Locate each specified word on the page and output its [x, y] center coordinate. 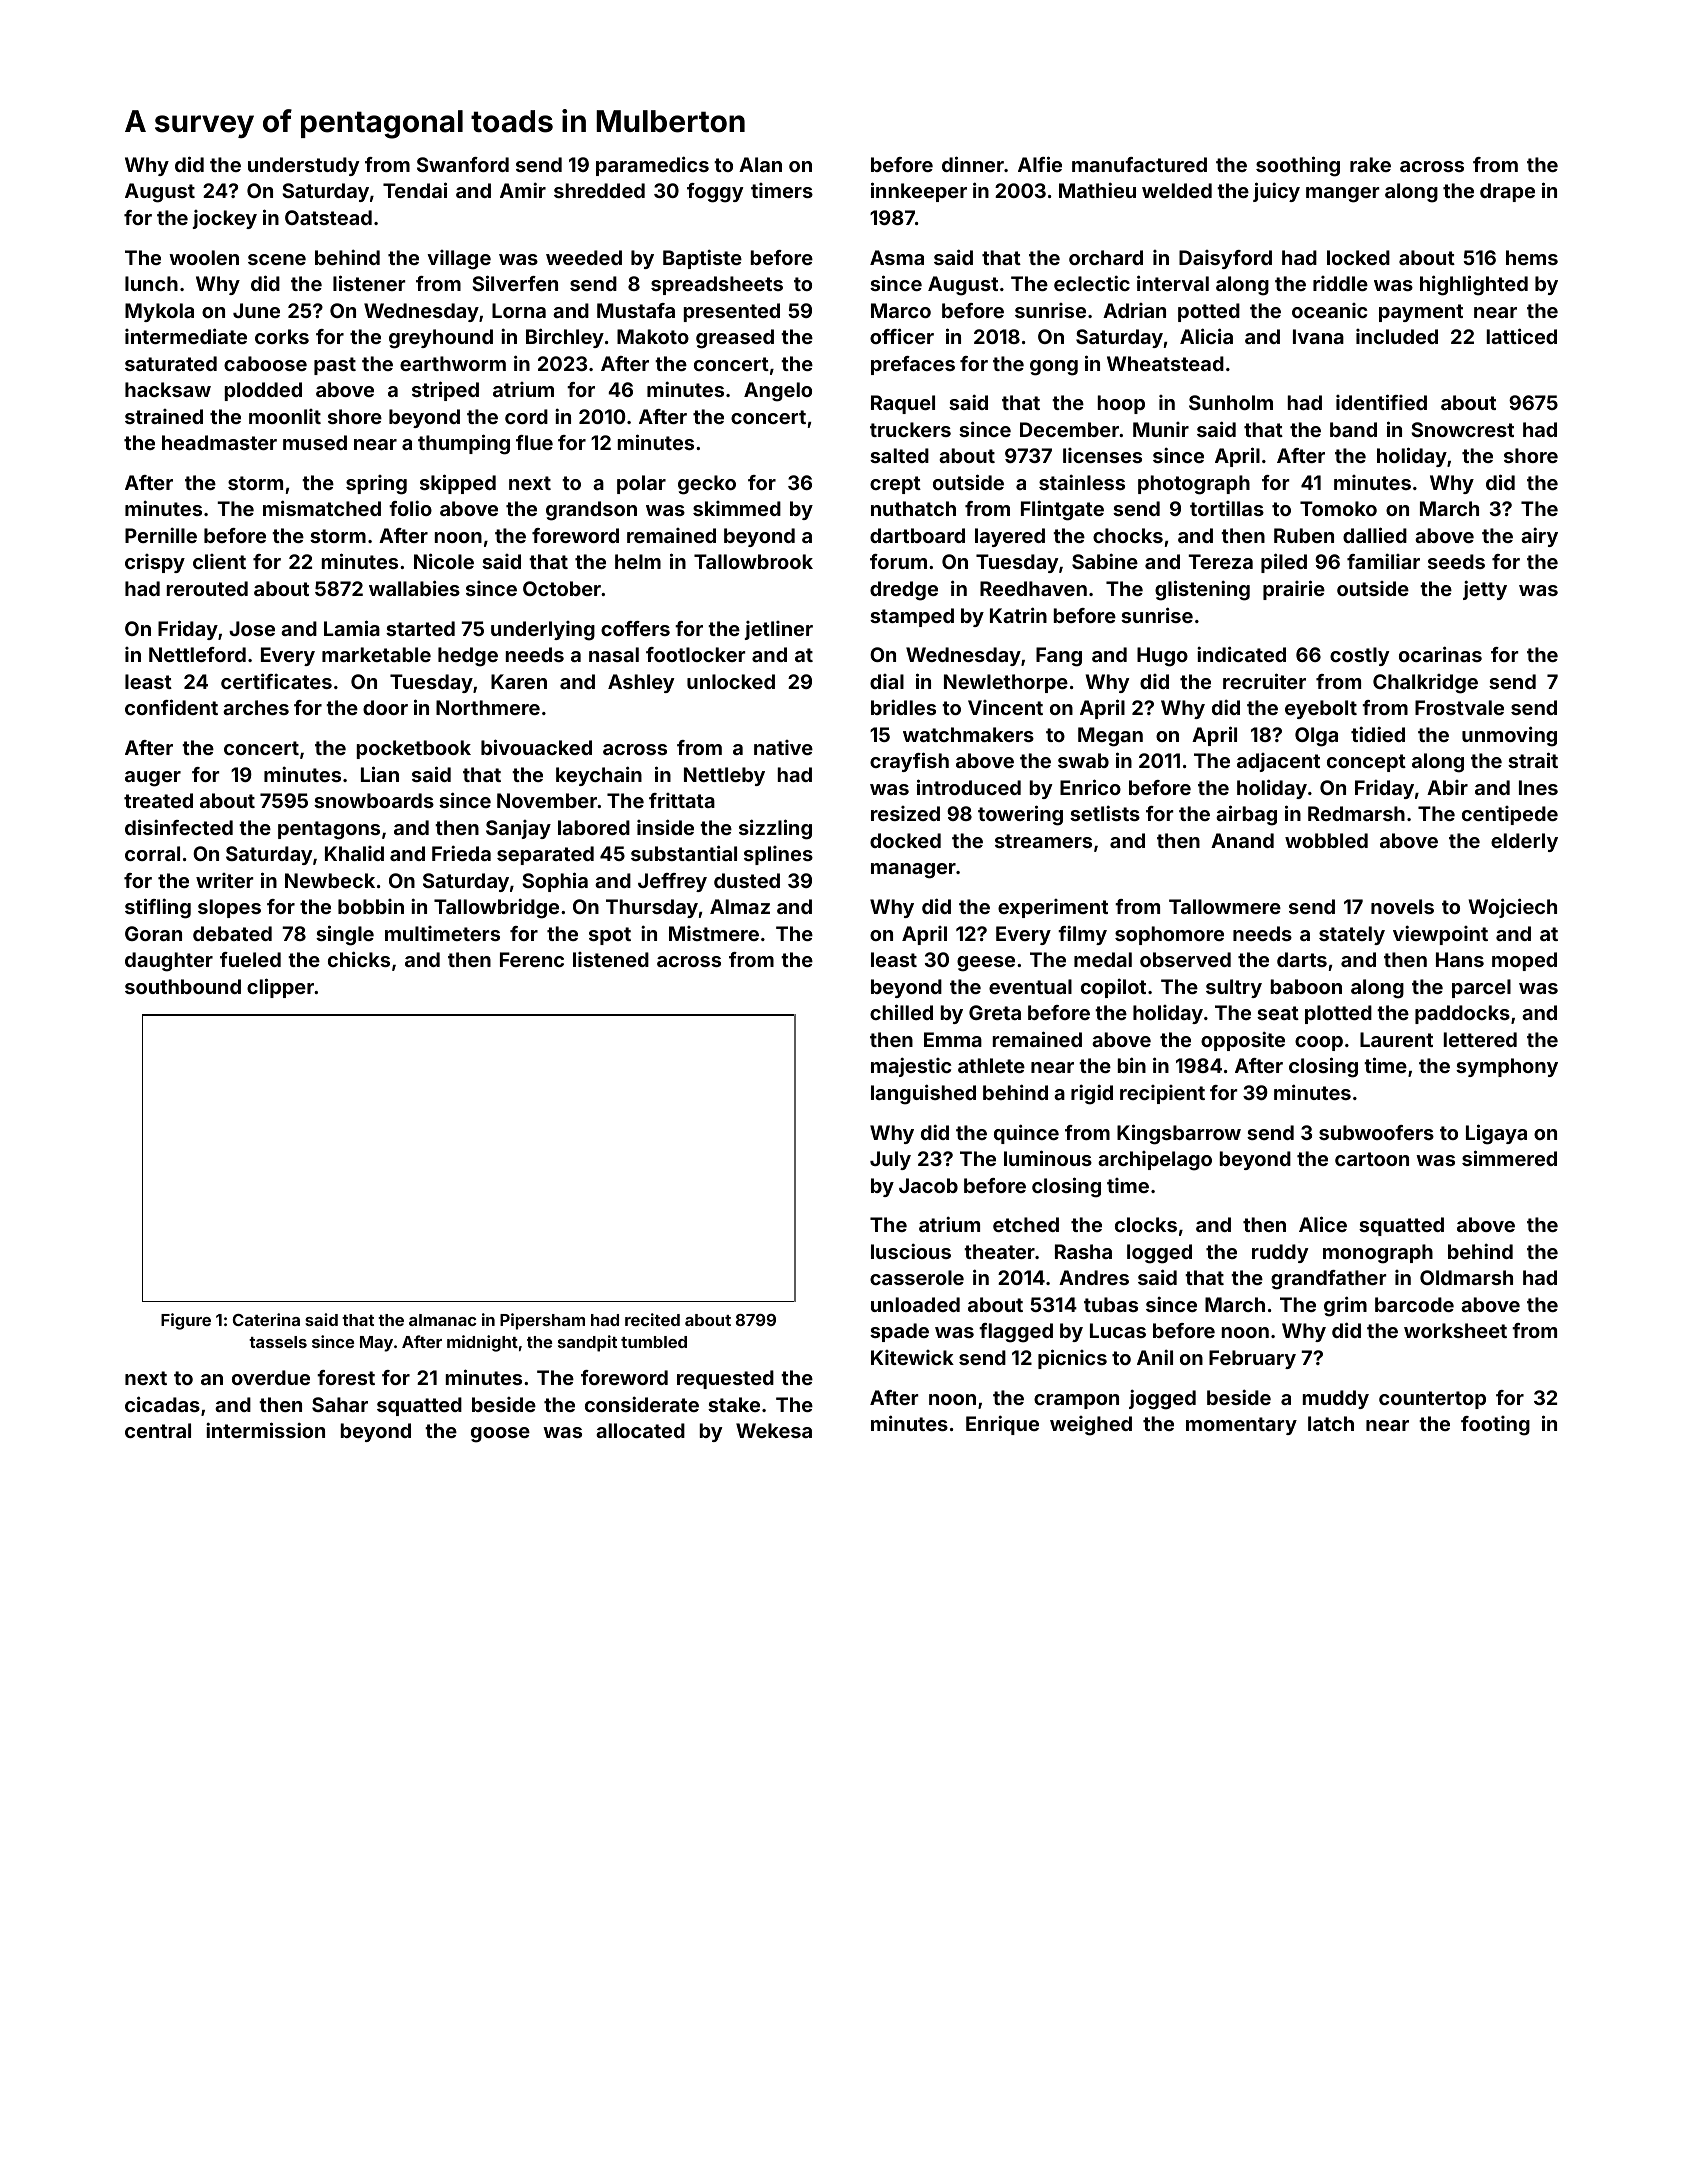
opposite [1243, 1041]
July [890, 1160]
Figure [186, 1321]
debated [232, 933]
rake [1370, 164]
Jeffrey [672, 882]
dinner [973, 164]
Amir [523, 190]
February [1252, 1359]
